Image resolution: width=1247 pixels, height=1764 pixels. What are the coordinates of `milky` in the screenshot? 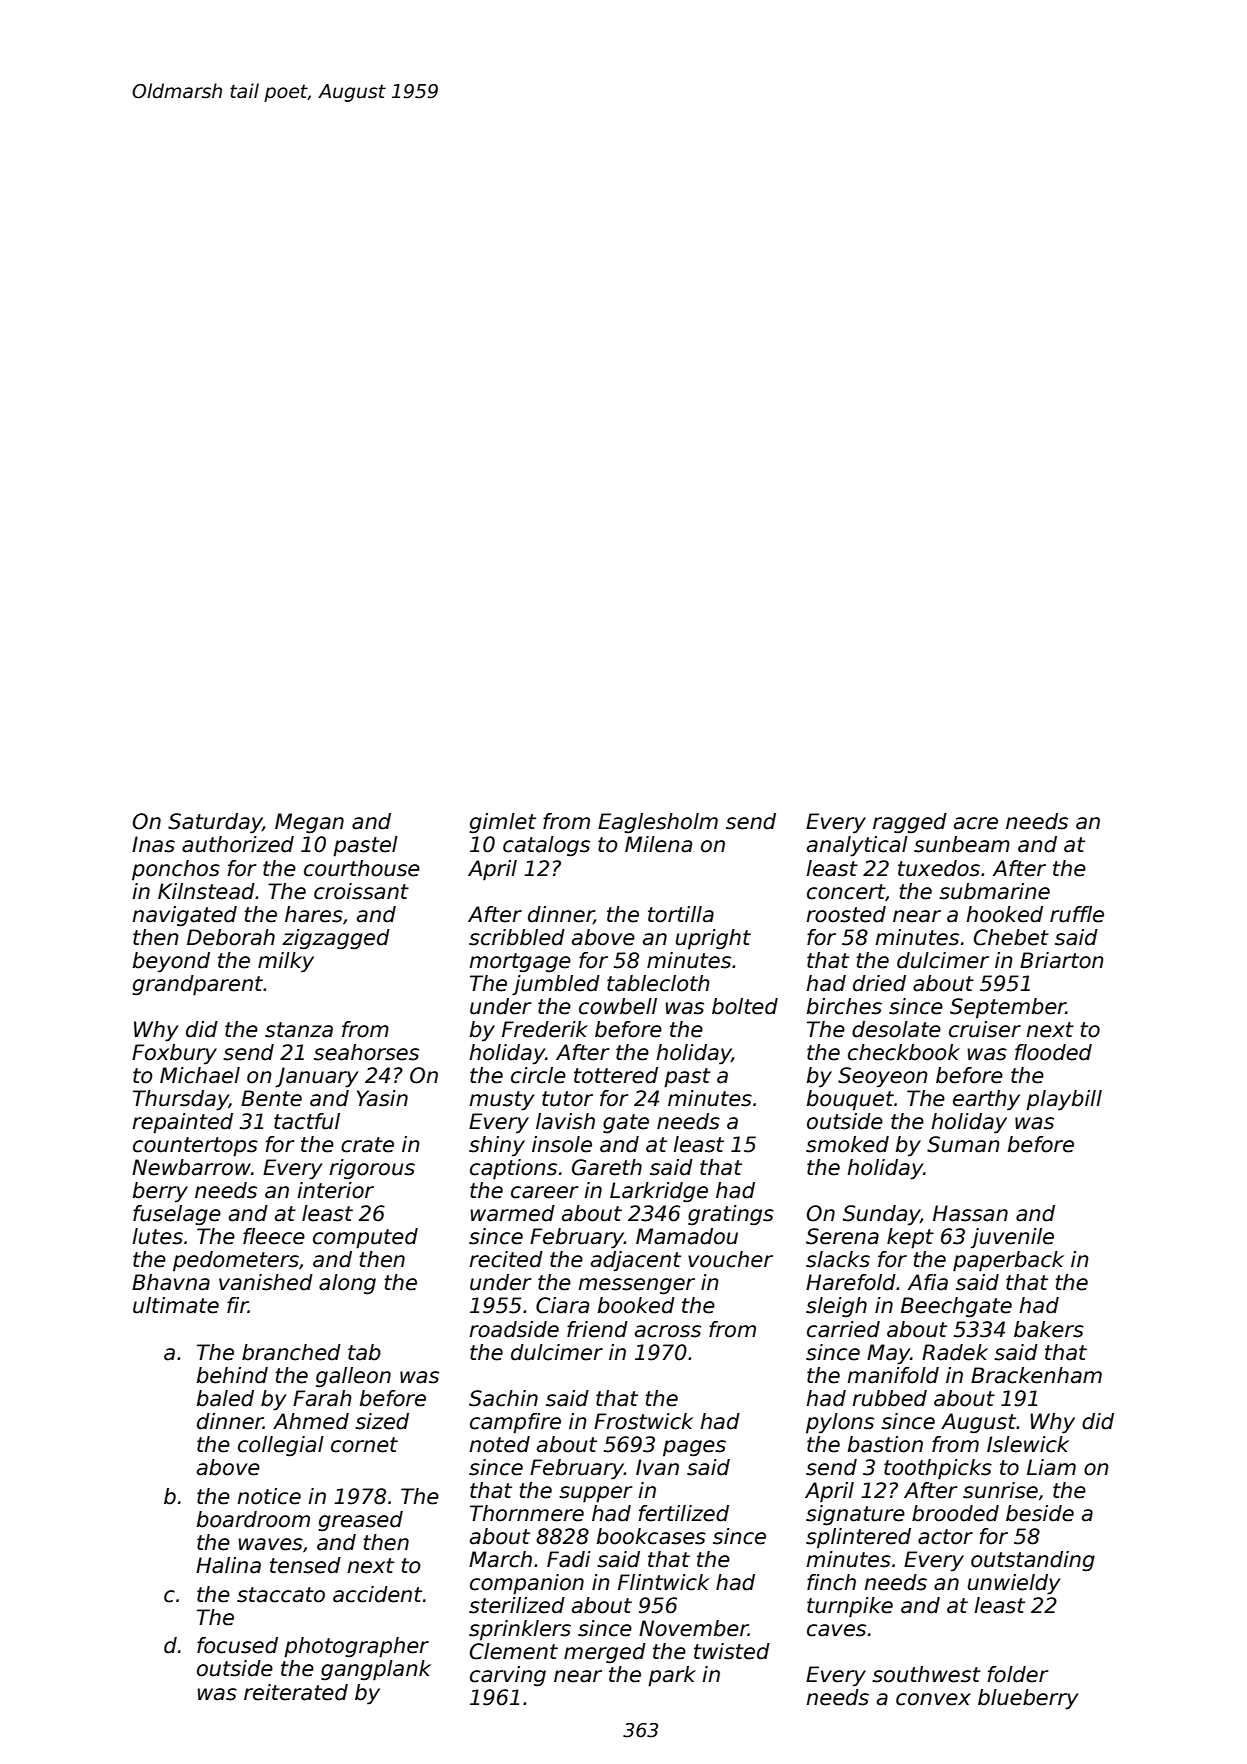 It's located at (286, 962).
